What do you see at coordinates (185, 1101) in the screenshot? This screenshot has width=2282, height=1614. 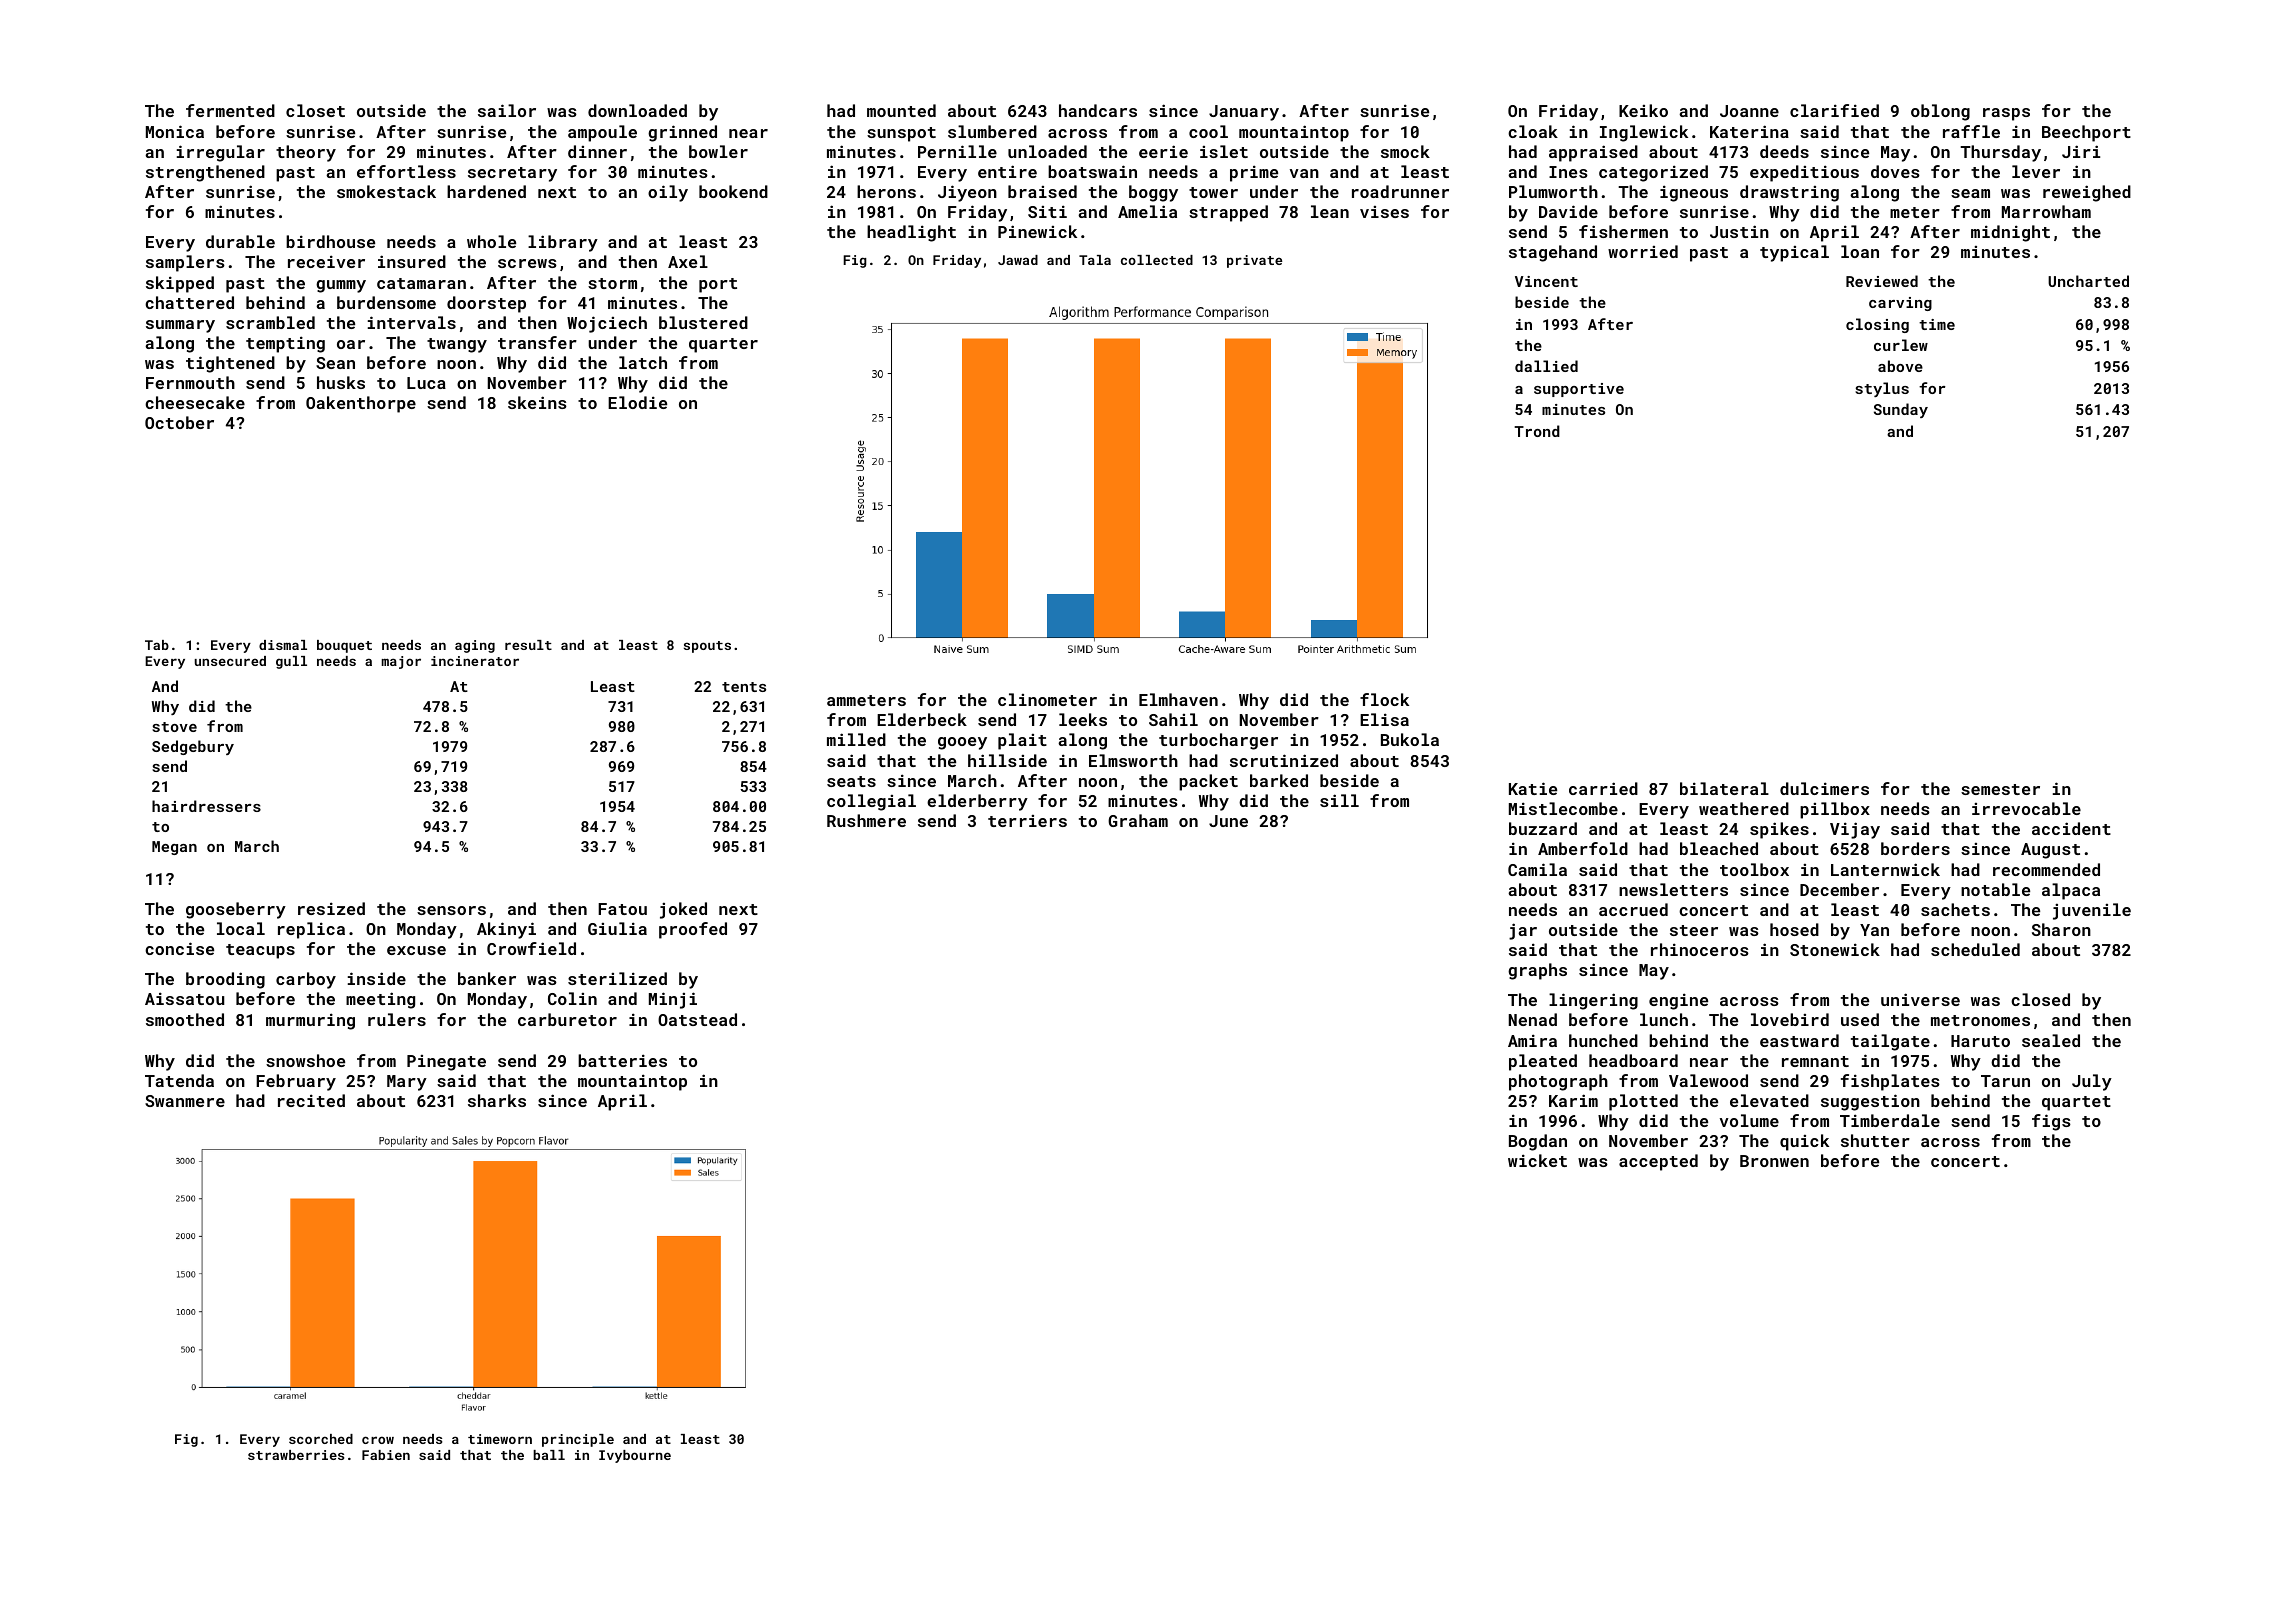 I see `Swanmere` at bounding box center [185, 1101].
